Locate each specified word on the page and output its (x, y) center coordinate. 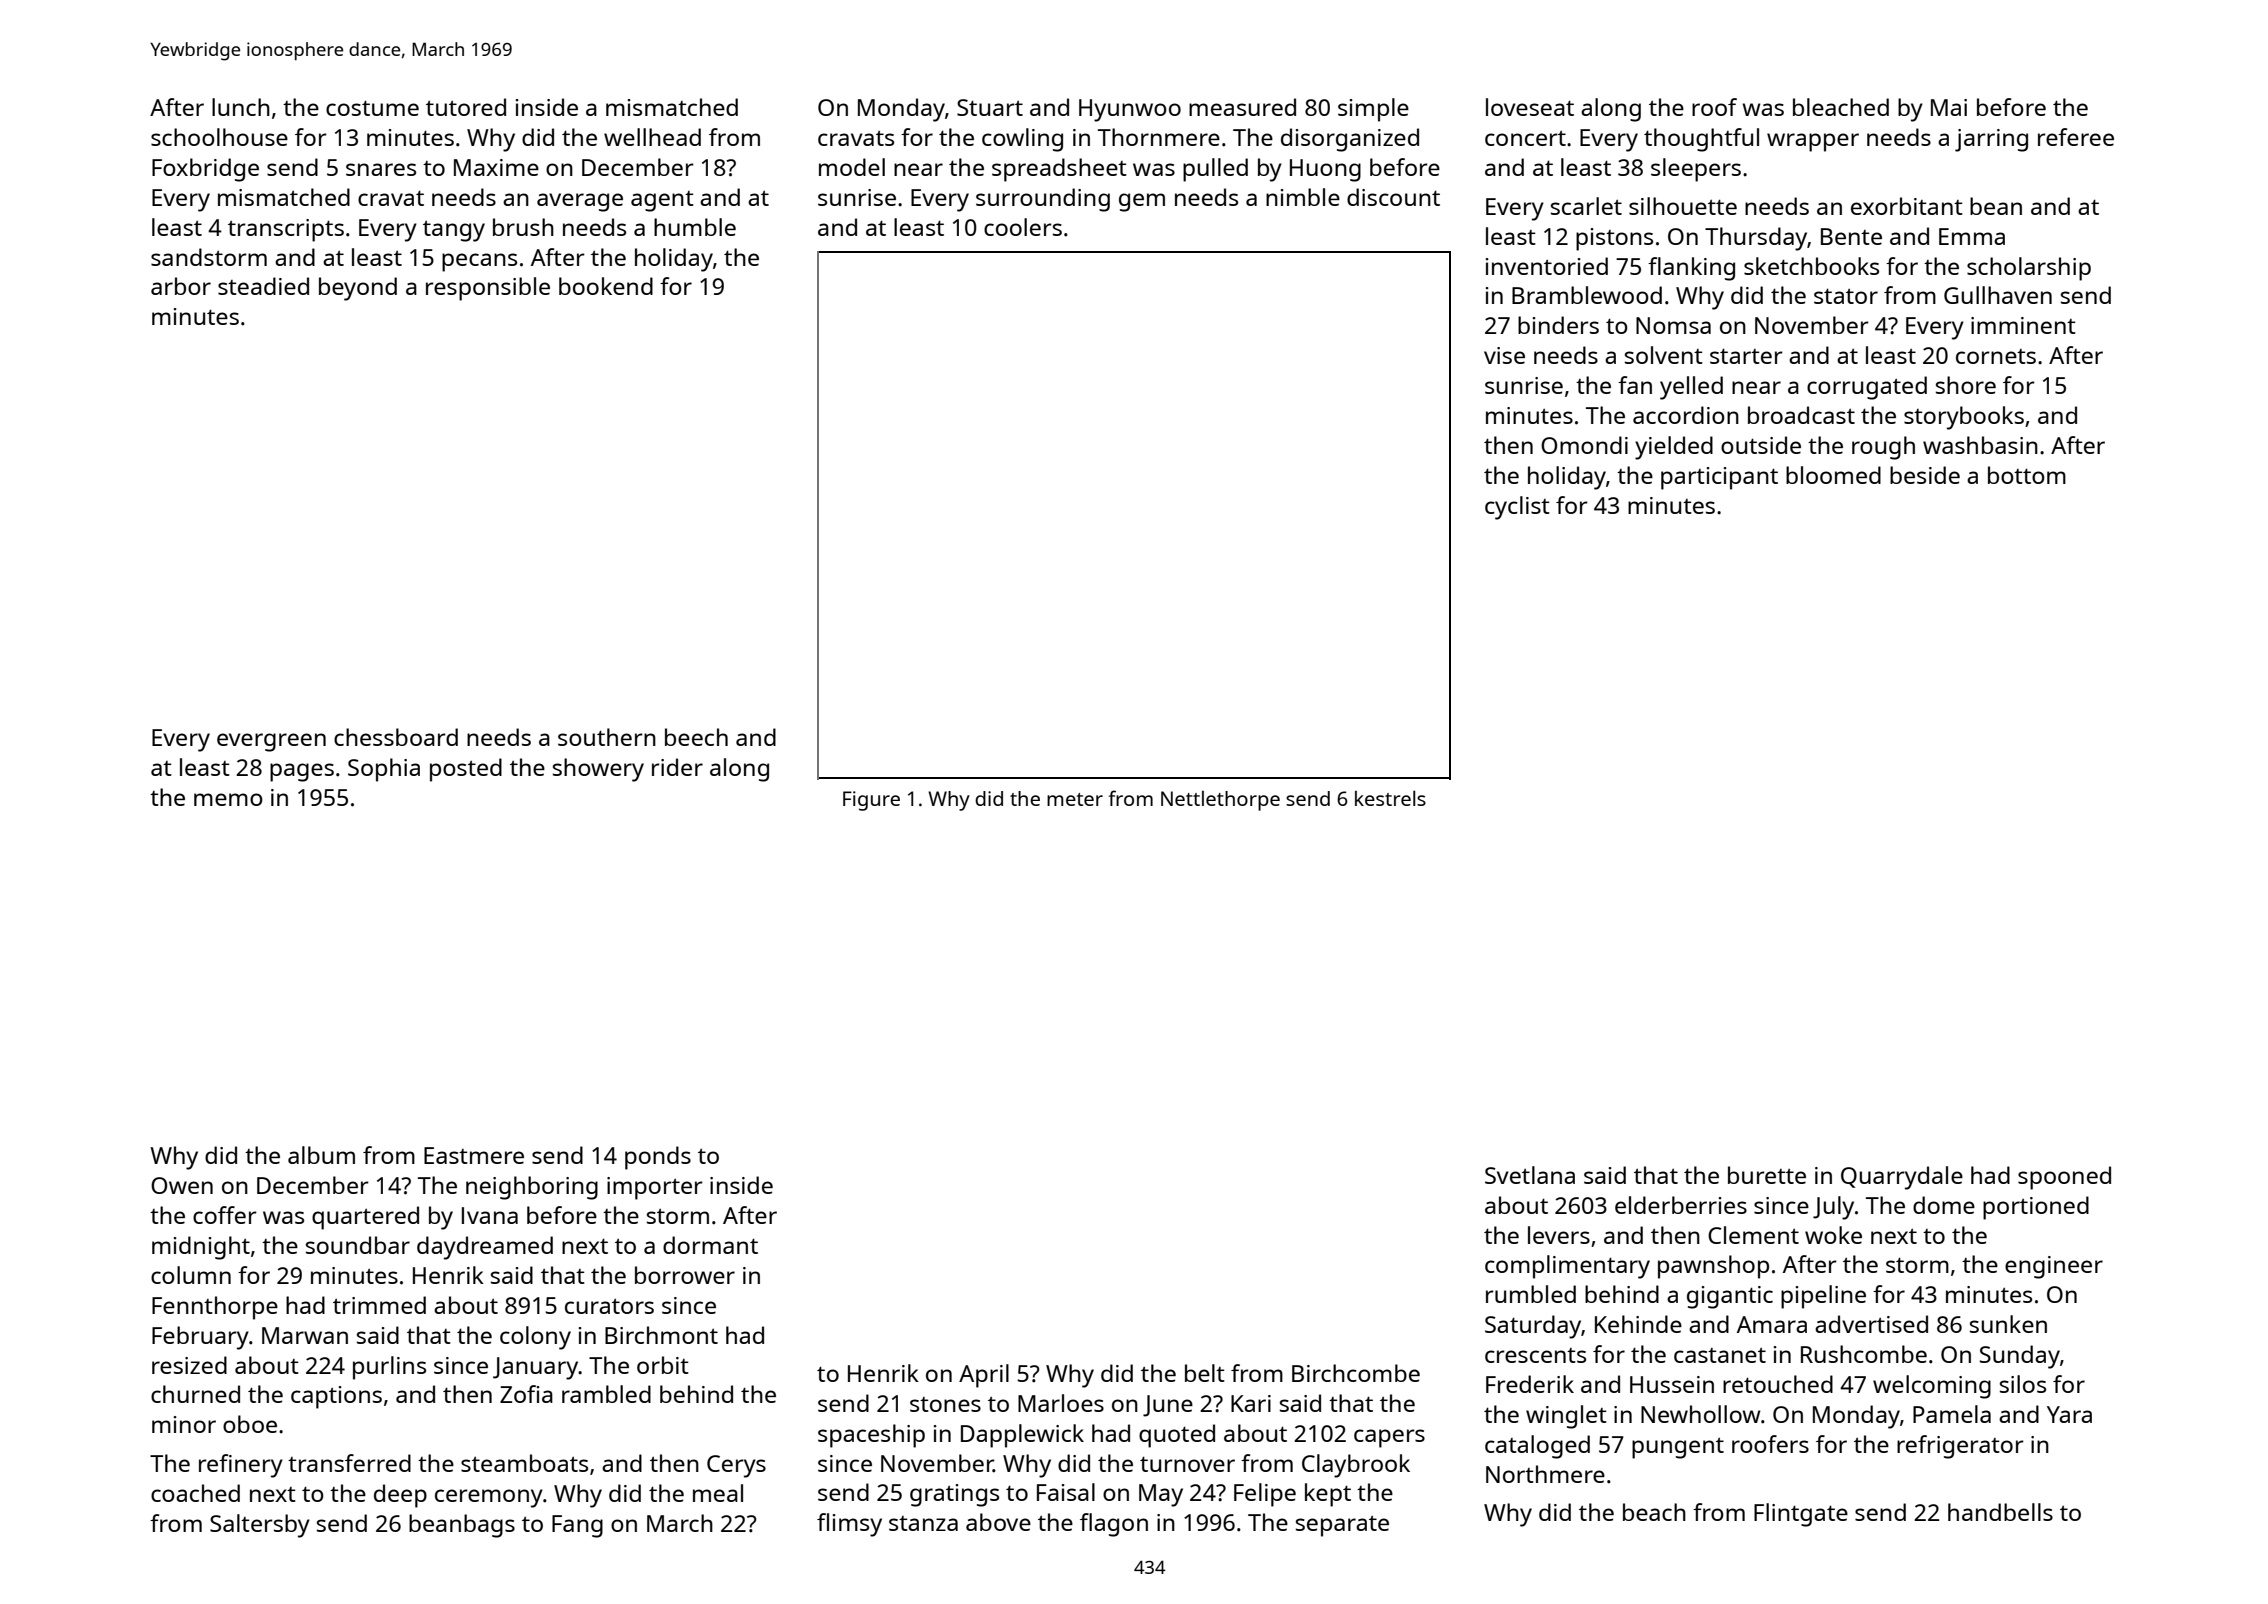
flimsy (849, 1525)
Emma (1972, 236)
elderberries (1681, 1205)
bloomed (1833, 475)
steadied (263, 286)
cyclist (1517, 508)
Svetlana (1530, 1175)
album (321, 1155)
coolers (1023, 227)
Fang (577, 1526)
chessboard (396, 737)
